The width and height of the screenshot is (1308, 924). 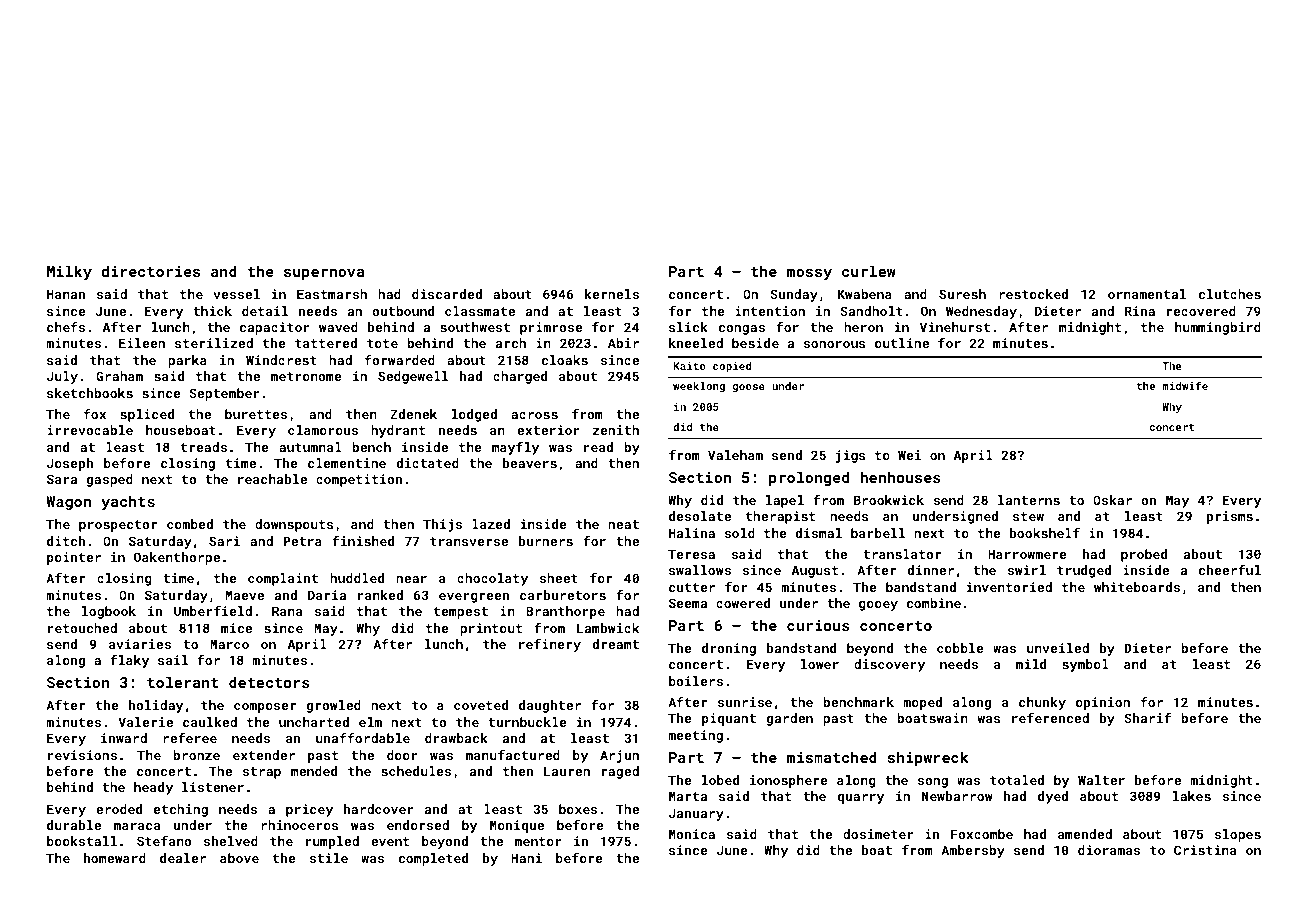 I want to click on symbol, so click(x=1085, y=665).
